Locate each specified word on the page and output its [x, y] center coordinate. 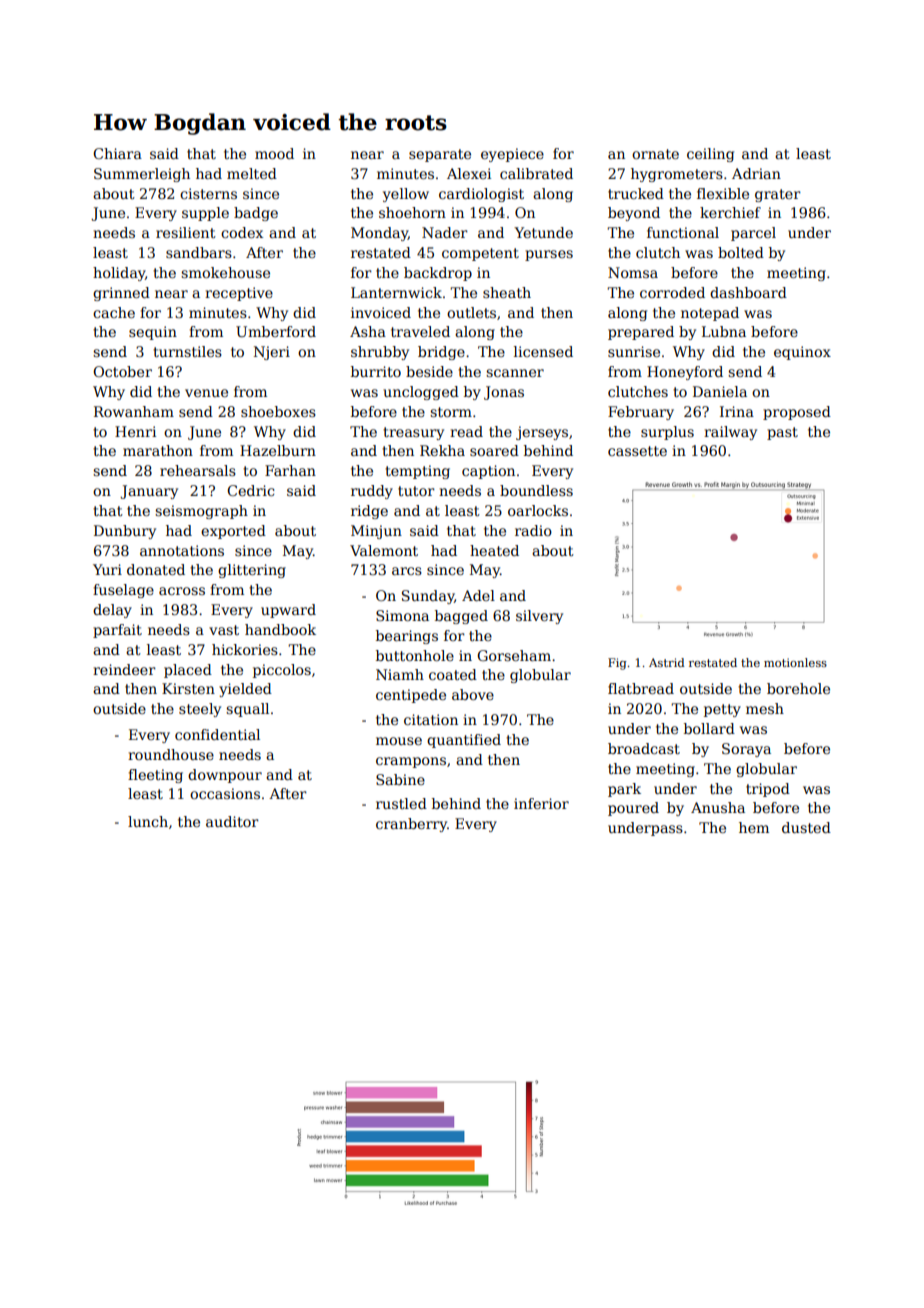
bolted [741, 252]
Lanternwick [396, 292]
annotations [182, 550]
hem [754, 827]
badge [256, 214]
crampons [411, 762]
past [782, 433]
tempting [417, 472]
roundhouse [171, 754]
